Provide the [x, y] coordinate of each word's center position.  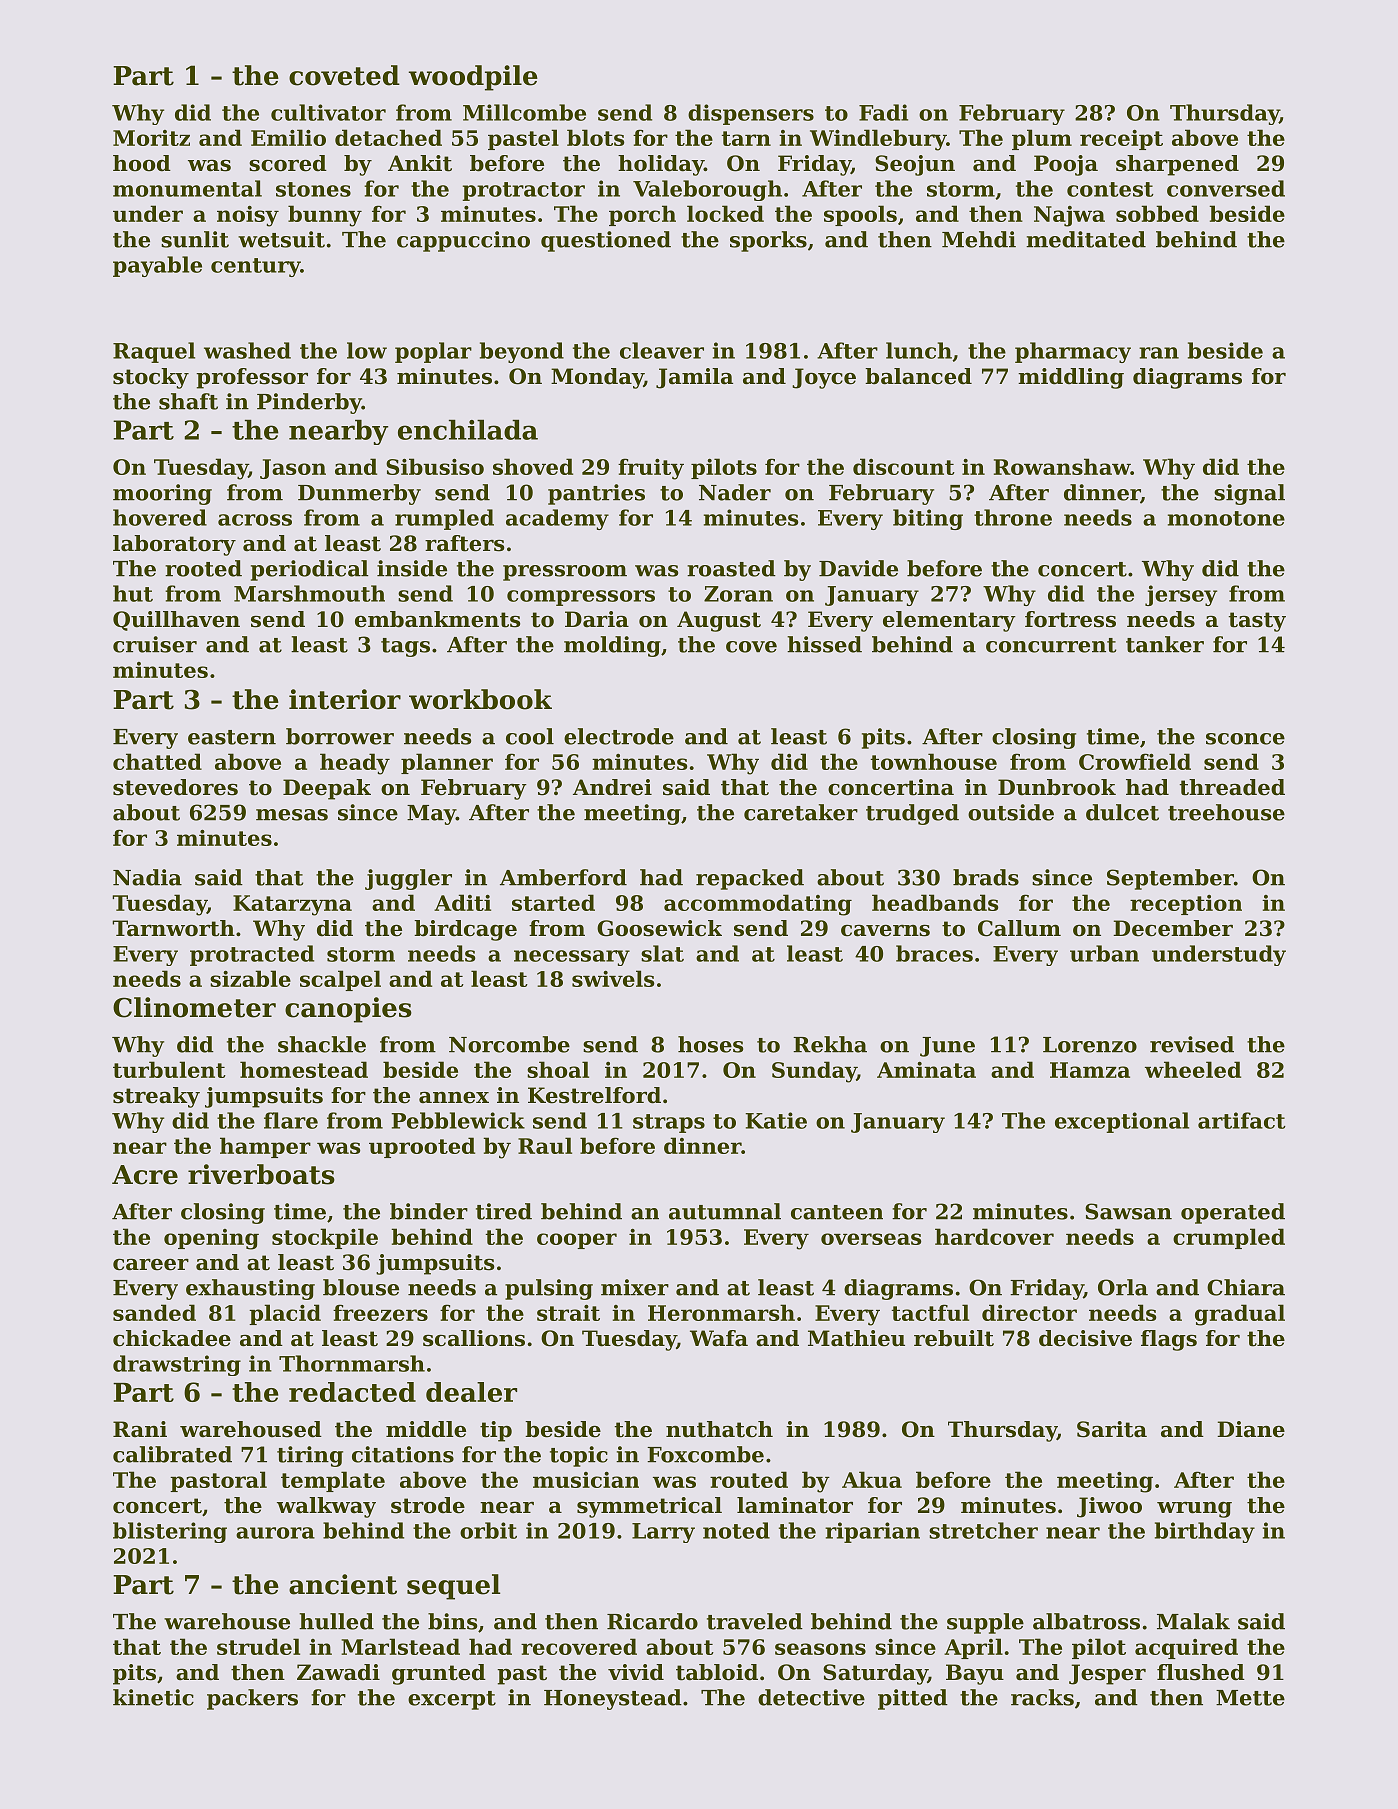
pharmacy [1073, 352]
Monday [597, 378]
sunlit [195, 239]
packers [252, 1699]
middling [1071, 378]
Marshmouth [309, 593]
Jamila [694, 378]
